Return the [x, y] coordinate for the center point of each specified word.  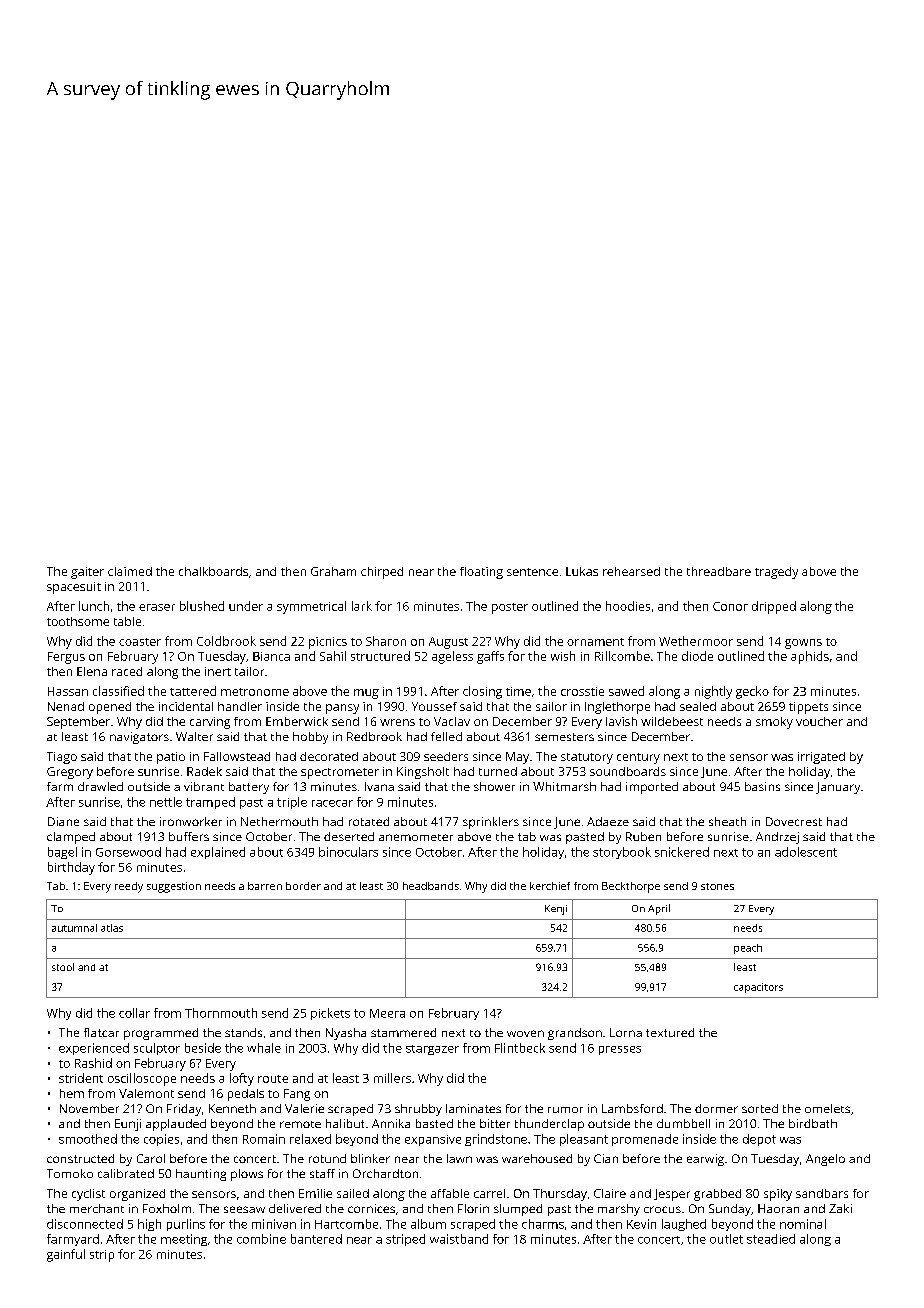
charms [543, 1224]
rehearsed [631, 571]
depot [759, 1140]
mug [366, 694]
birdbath [813, 1123]
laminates [473, 1108]
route [273, 1079]
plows [247, 1175]
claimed [130, 571]
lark [362, 606]
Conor [730, 606]
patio [171, 758]
